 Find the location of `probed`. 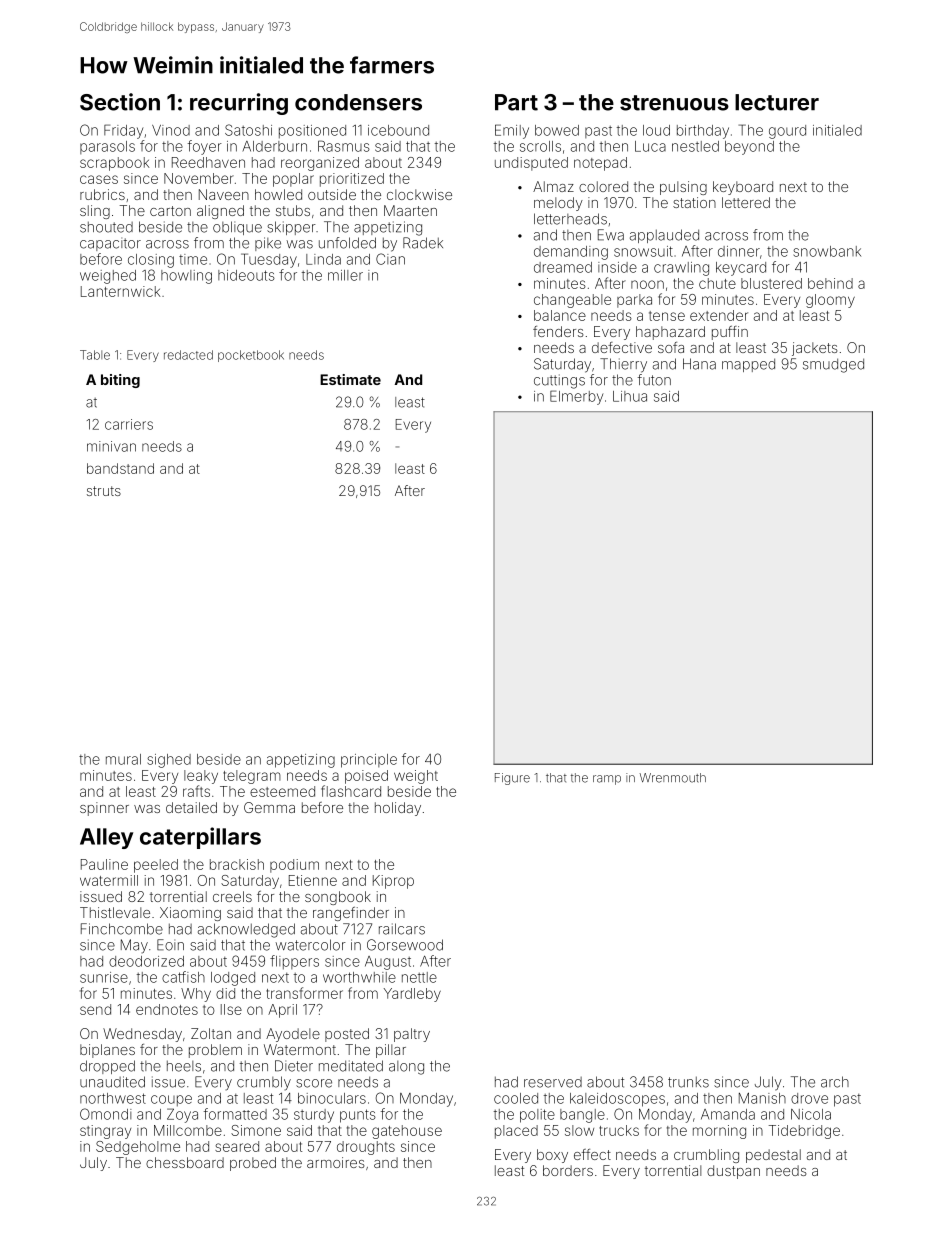

probed is located at coordinates (253, 1164).
